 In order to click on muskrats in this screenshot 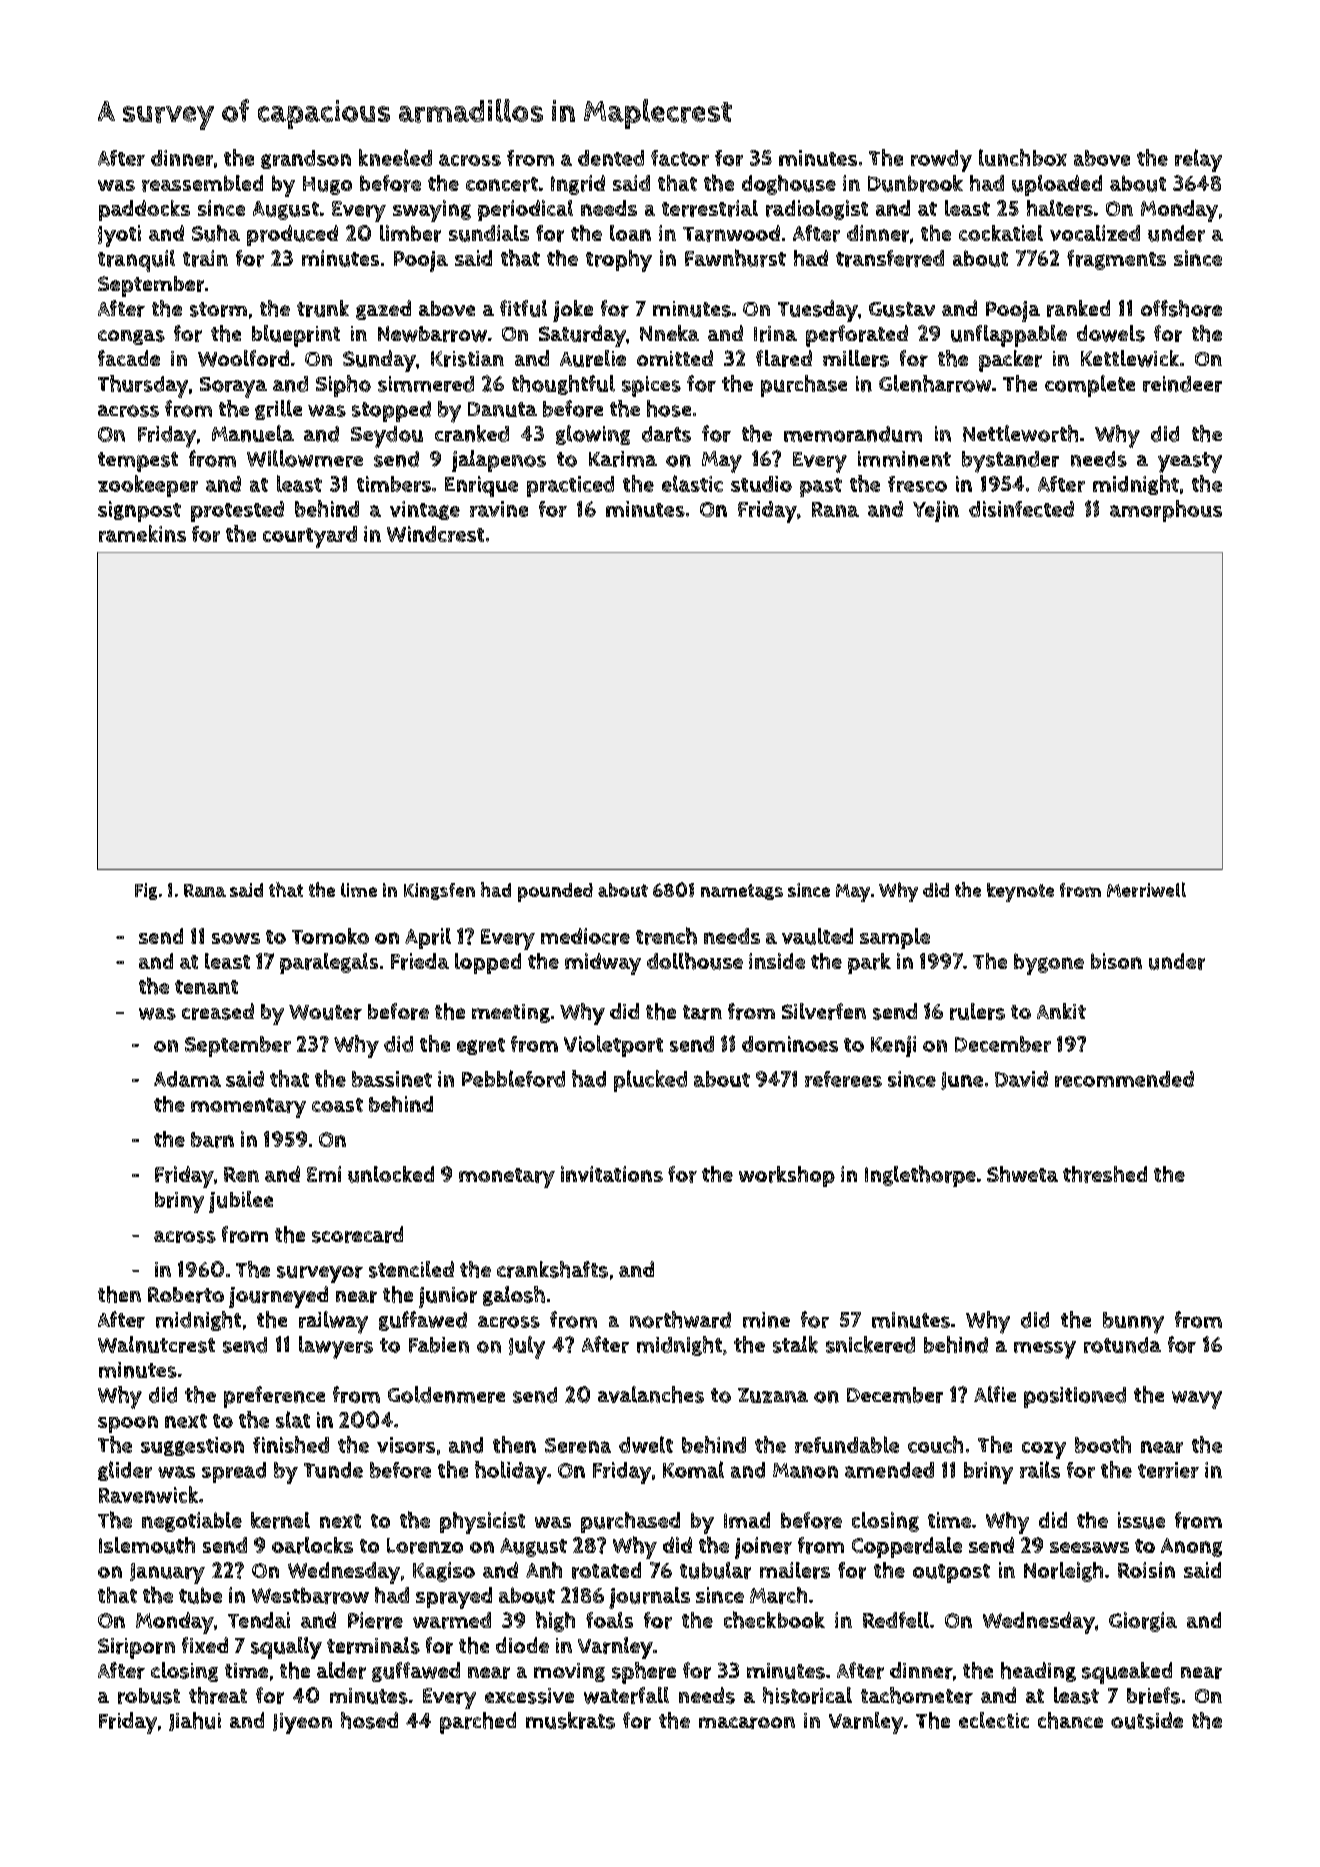, I will do `click(570, 1720)`.
